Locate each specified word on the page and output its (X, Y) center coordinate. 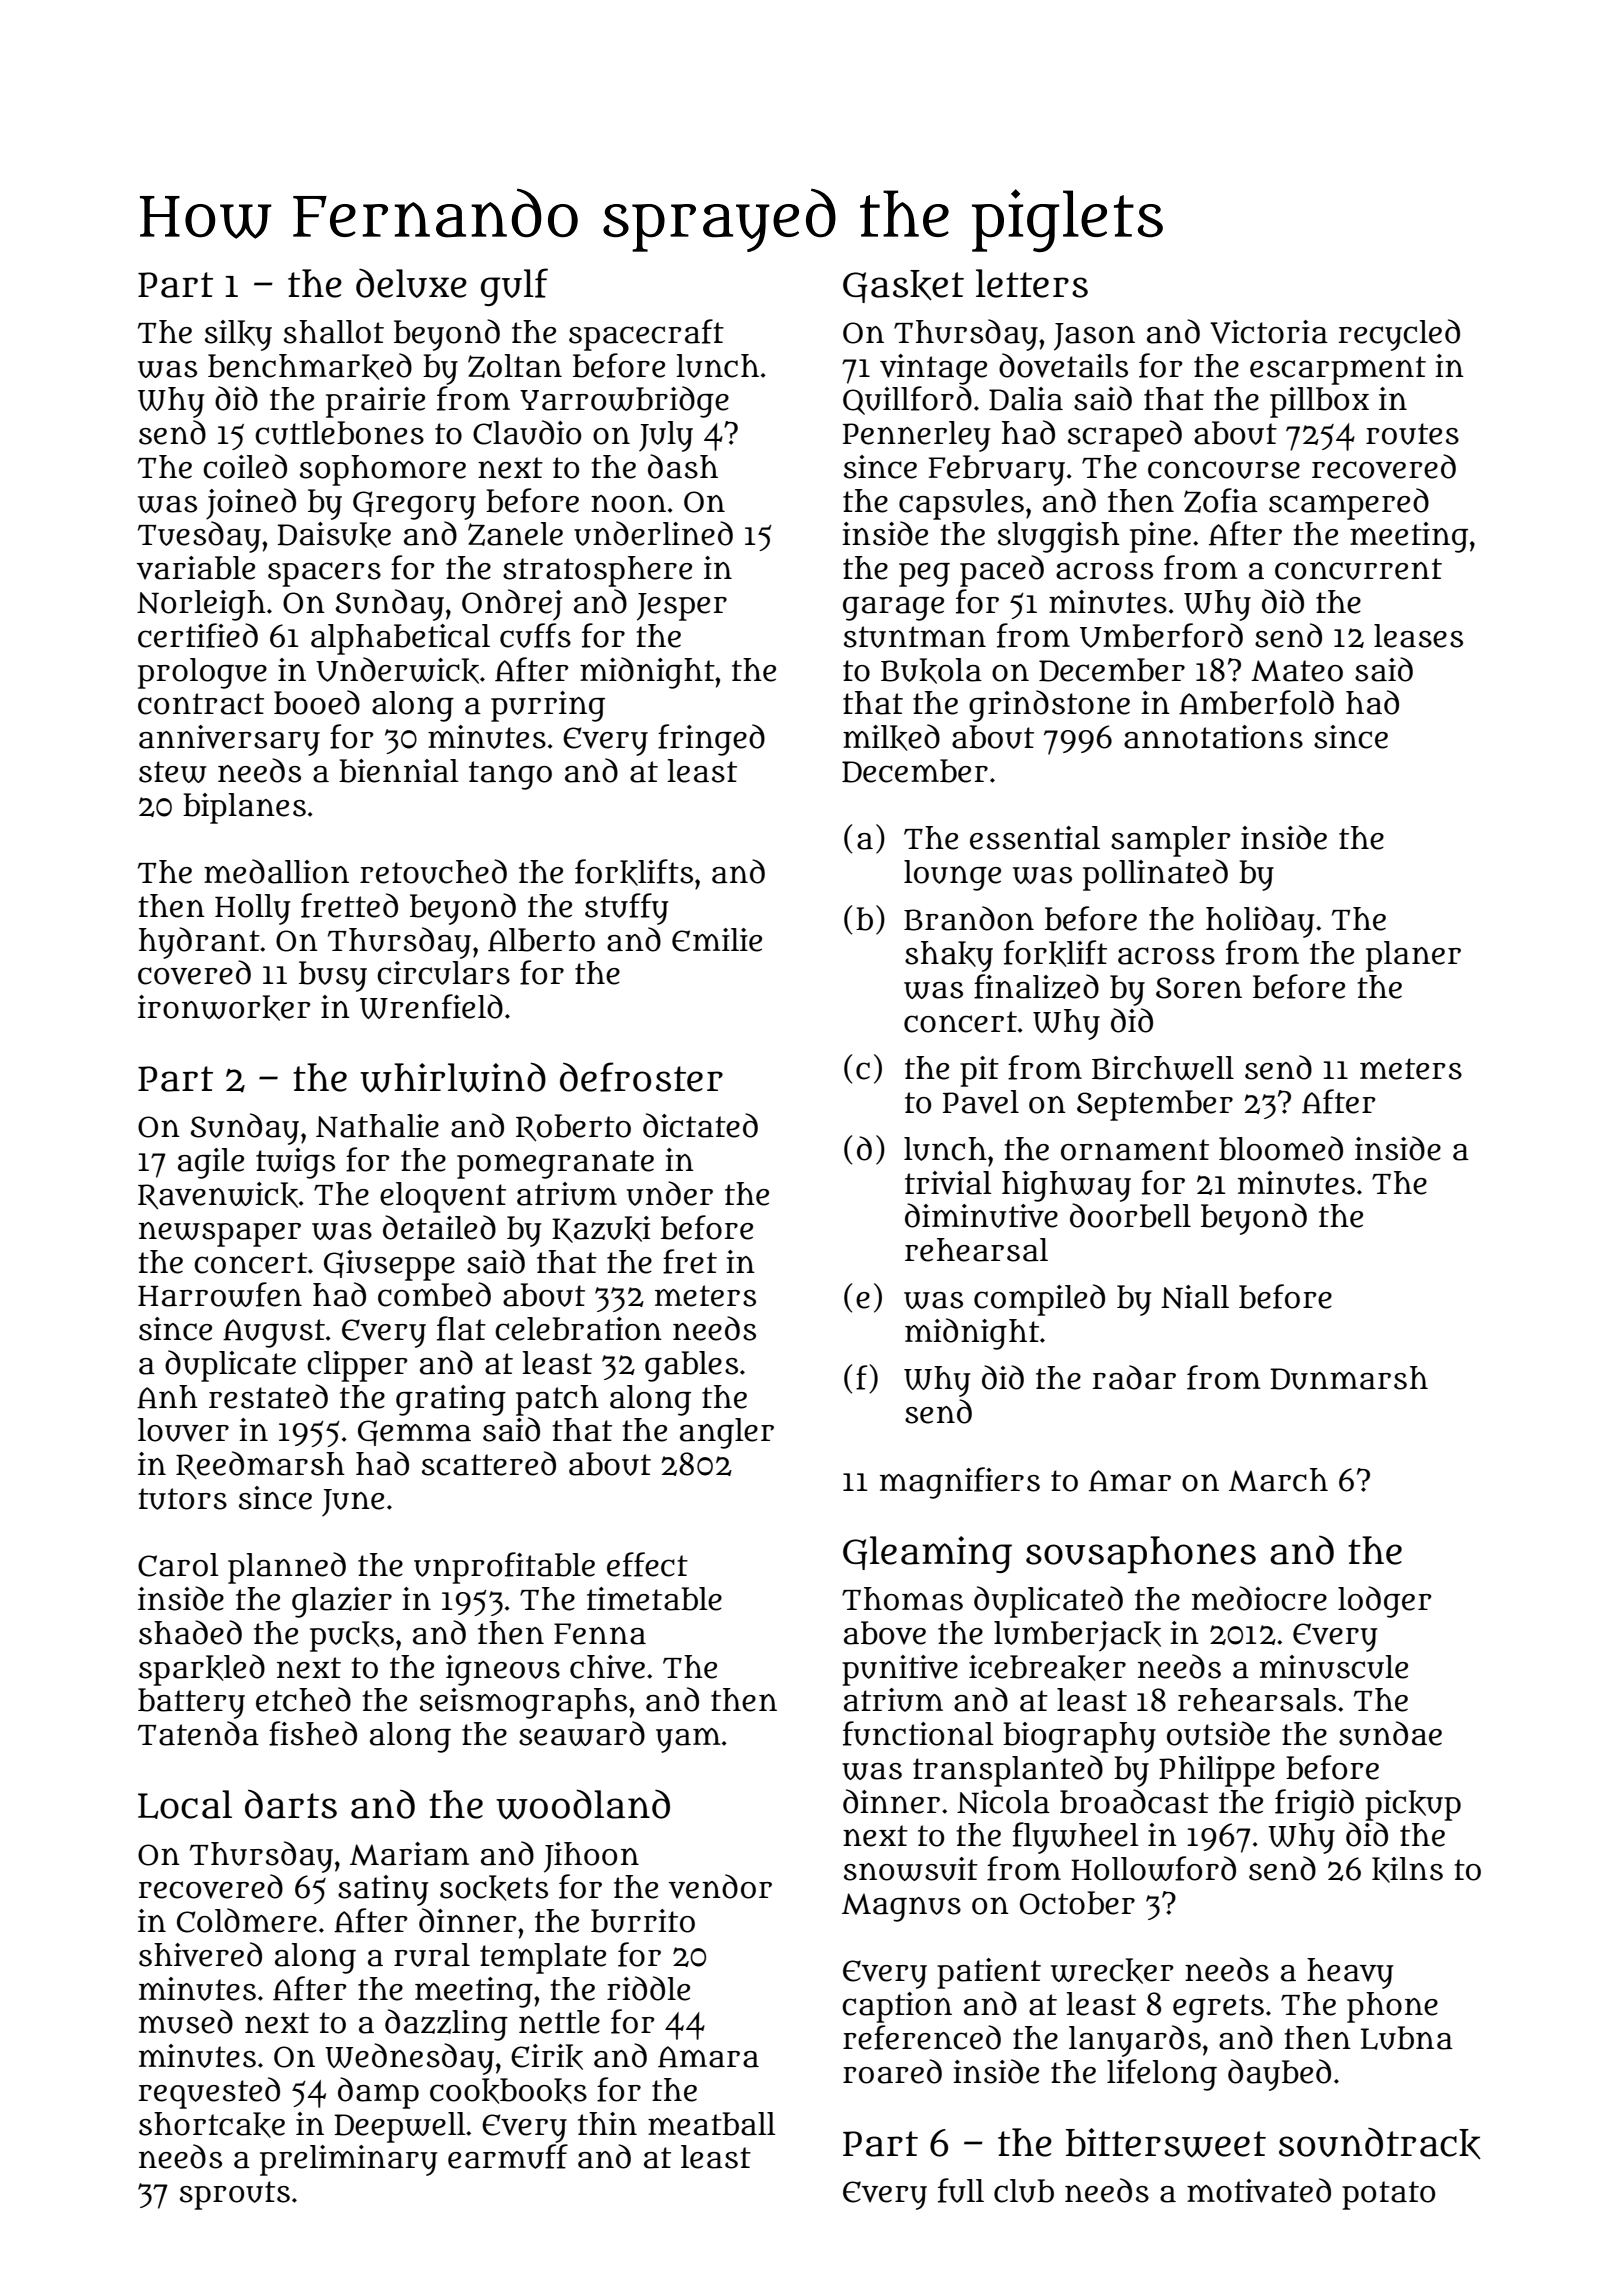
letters (1032, 283)
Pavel (981, 1102)
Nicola (1003, 1802)
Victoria (1269, 332)
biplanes (244, 808)
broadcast (1134, 1801)
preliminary (349, 2160)
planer (1413, 956)
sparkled (202, 1670)
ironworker (224, 1008)
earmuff (508, 2156)
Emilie (717, 940)
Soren (1199, 988)
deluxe (411, 283)
